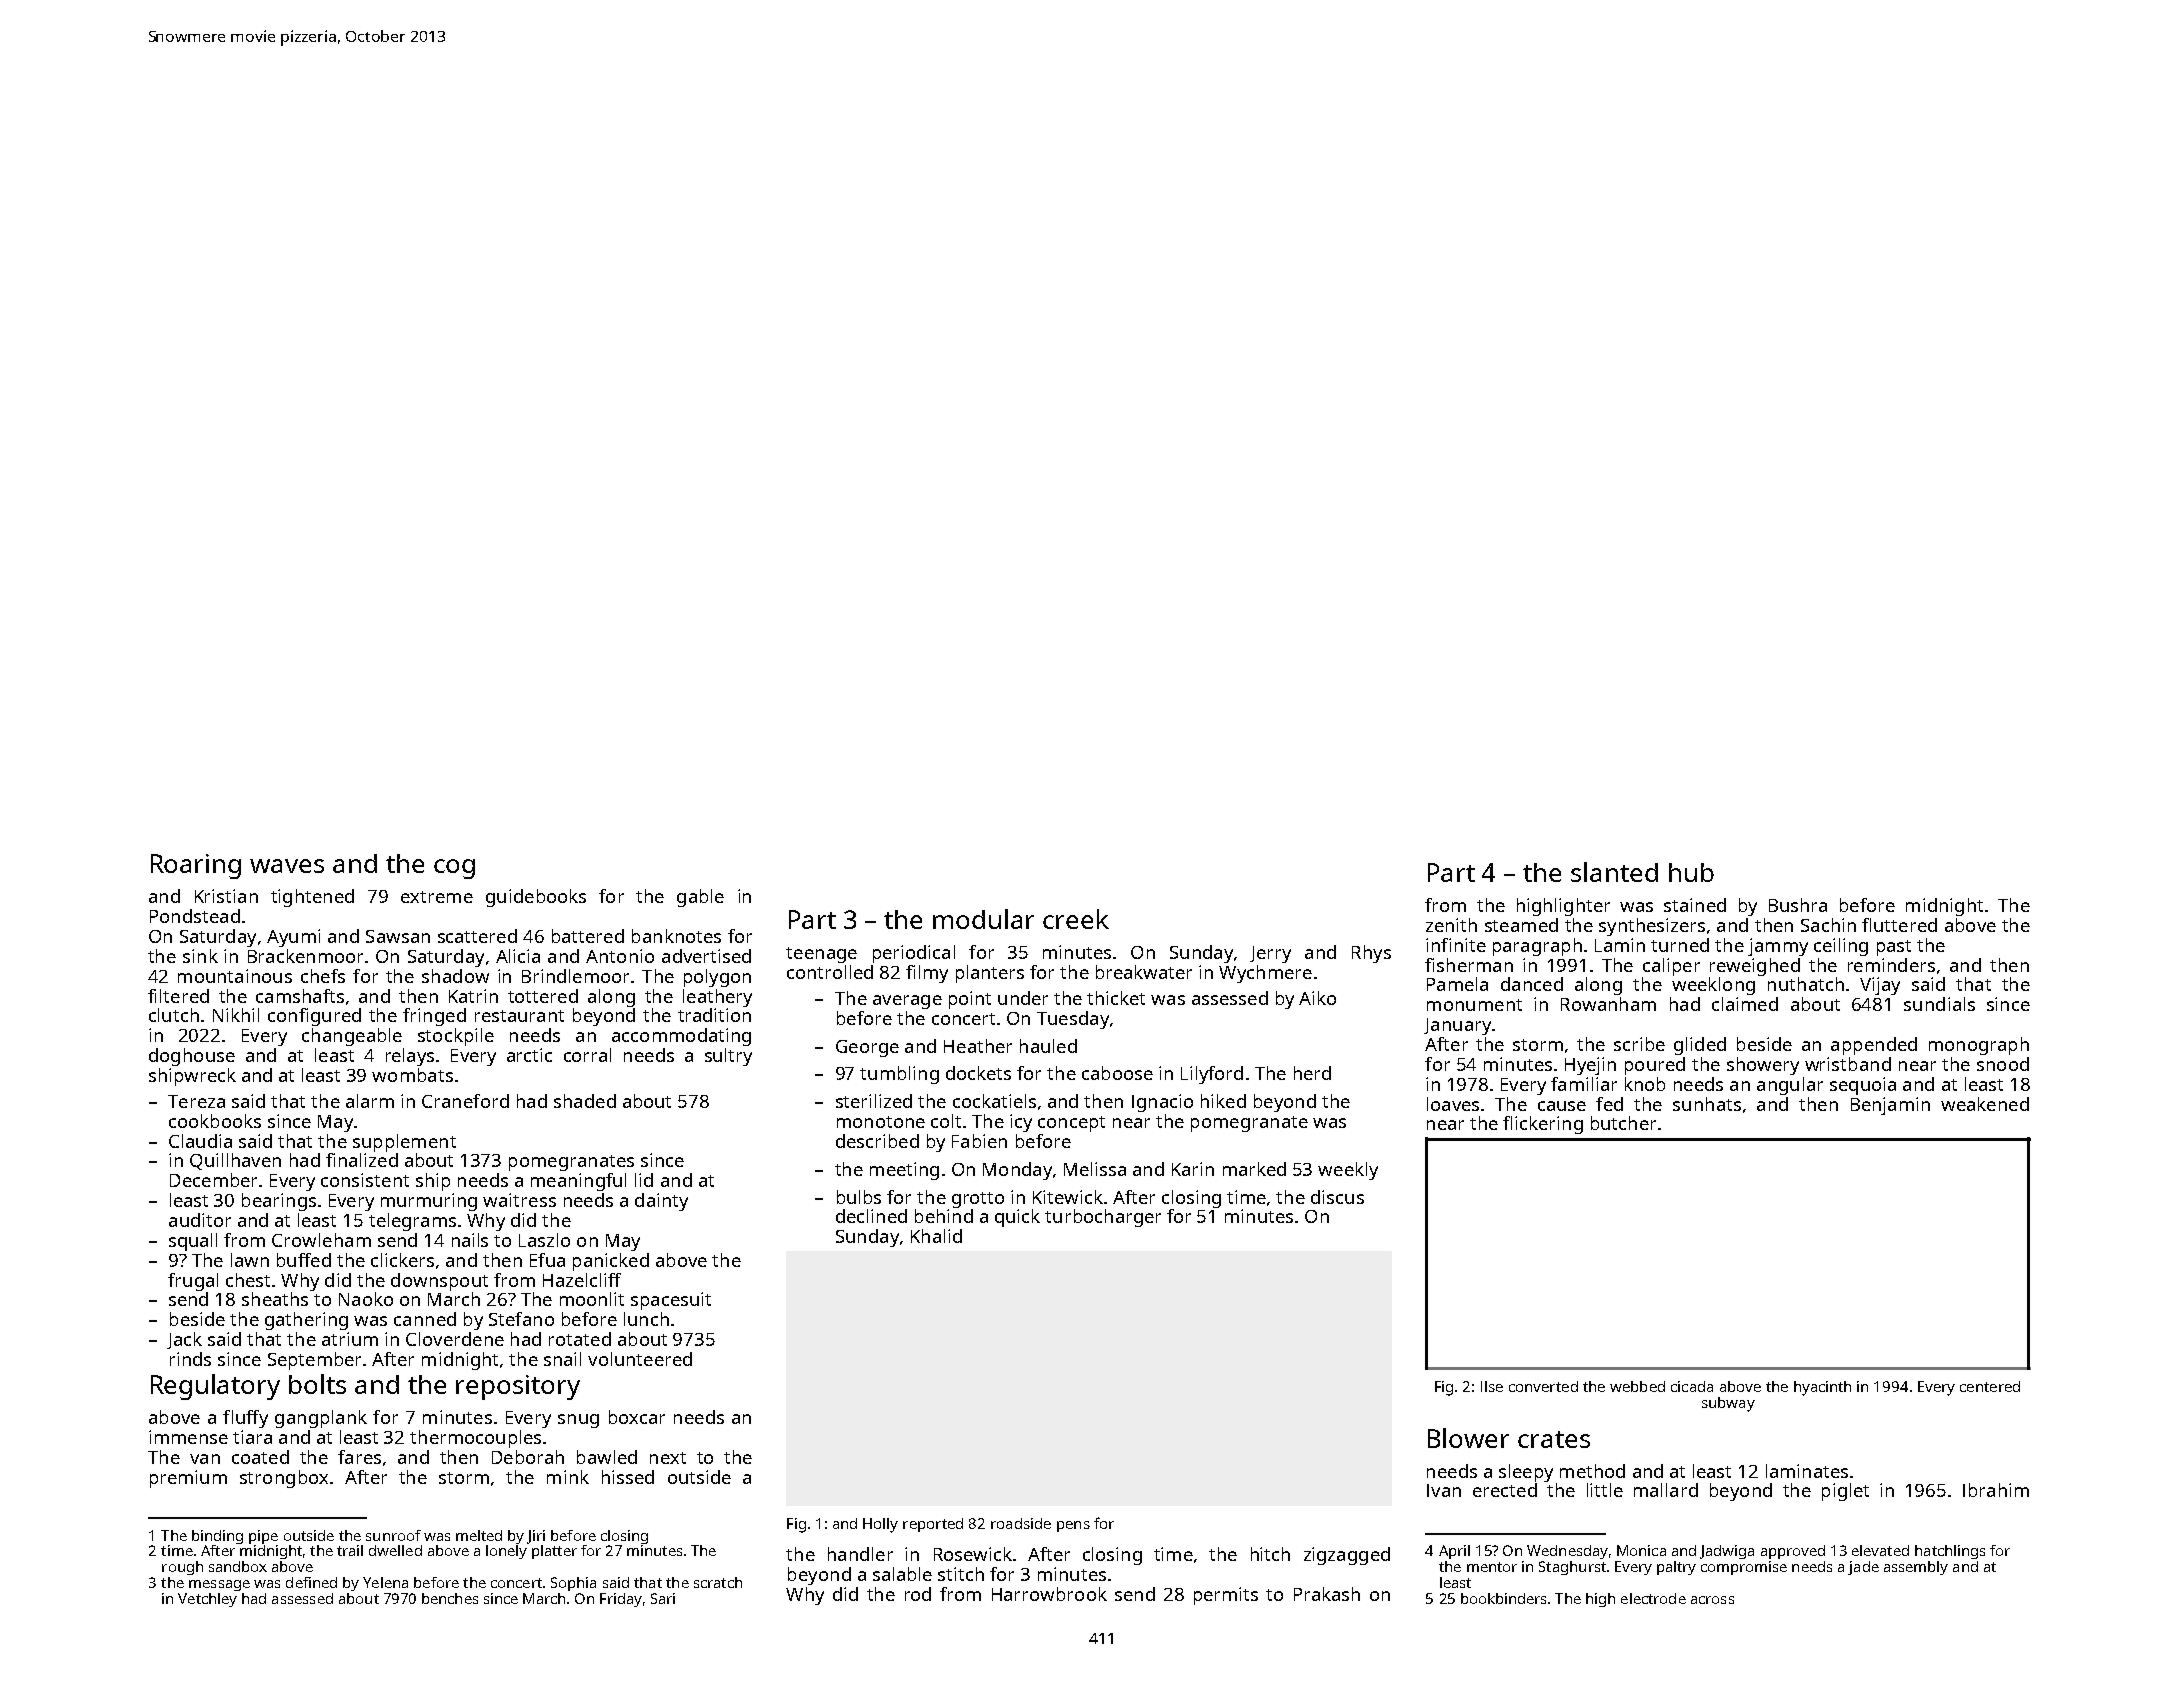  I want to click on piglet, so click(1845, 1492).
